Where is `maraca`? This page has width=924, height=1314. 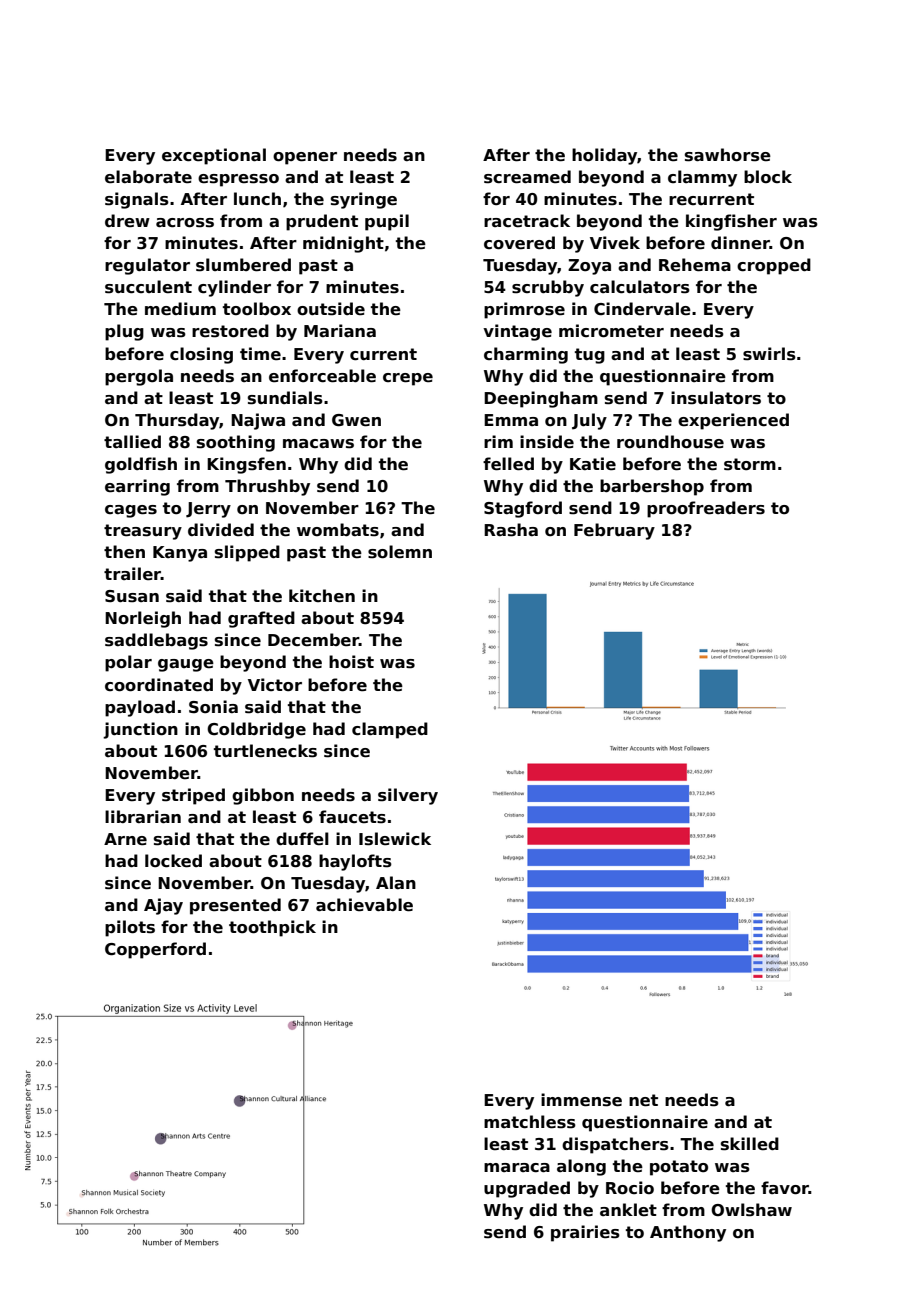
maraca is located at coordinates (517, 1168).
